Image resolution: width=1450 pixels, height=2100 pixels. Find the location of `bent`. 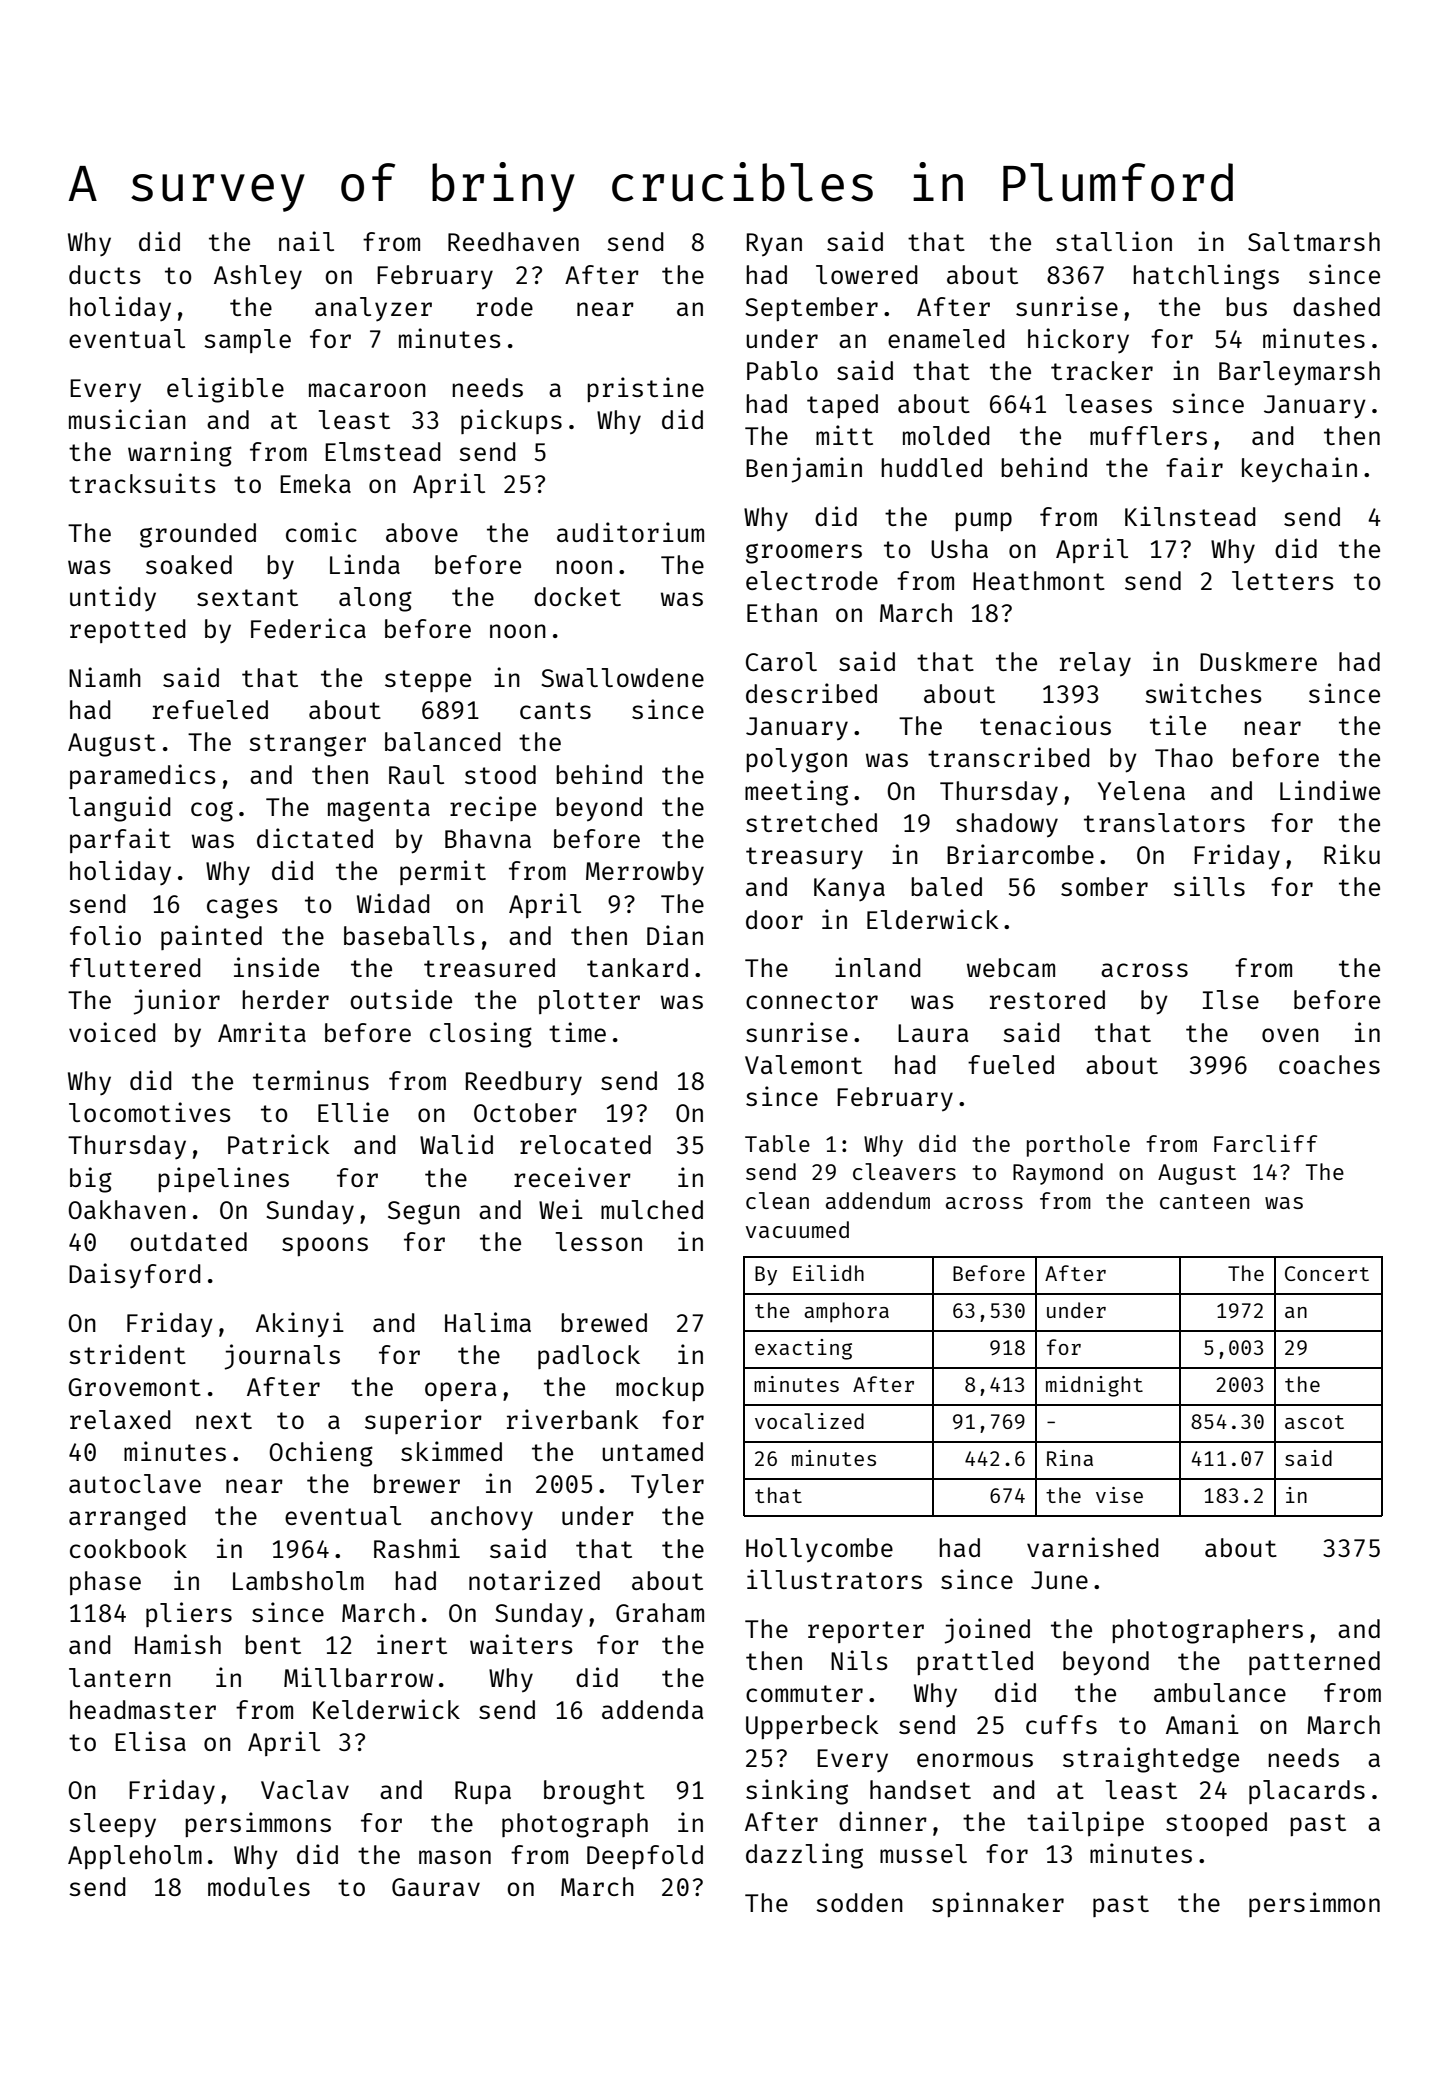

bent is located at coordinates (273, 1644).
